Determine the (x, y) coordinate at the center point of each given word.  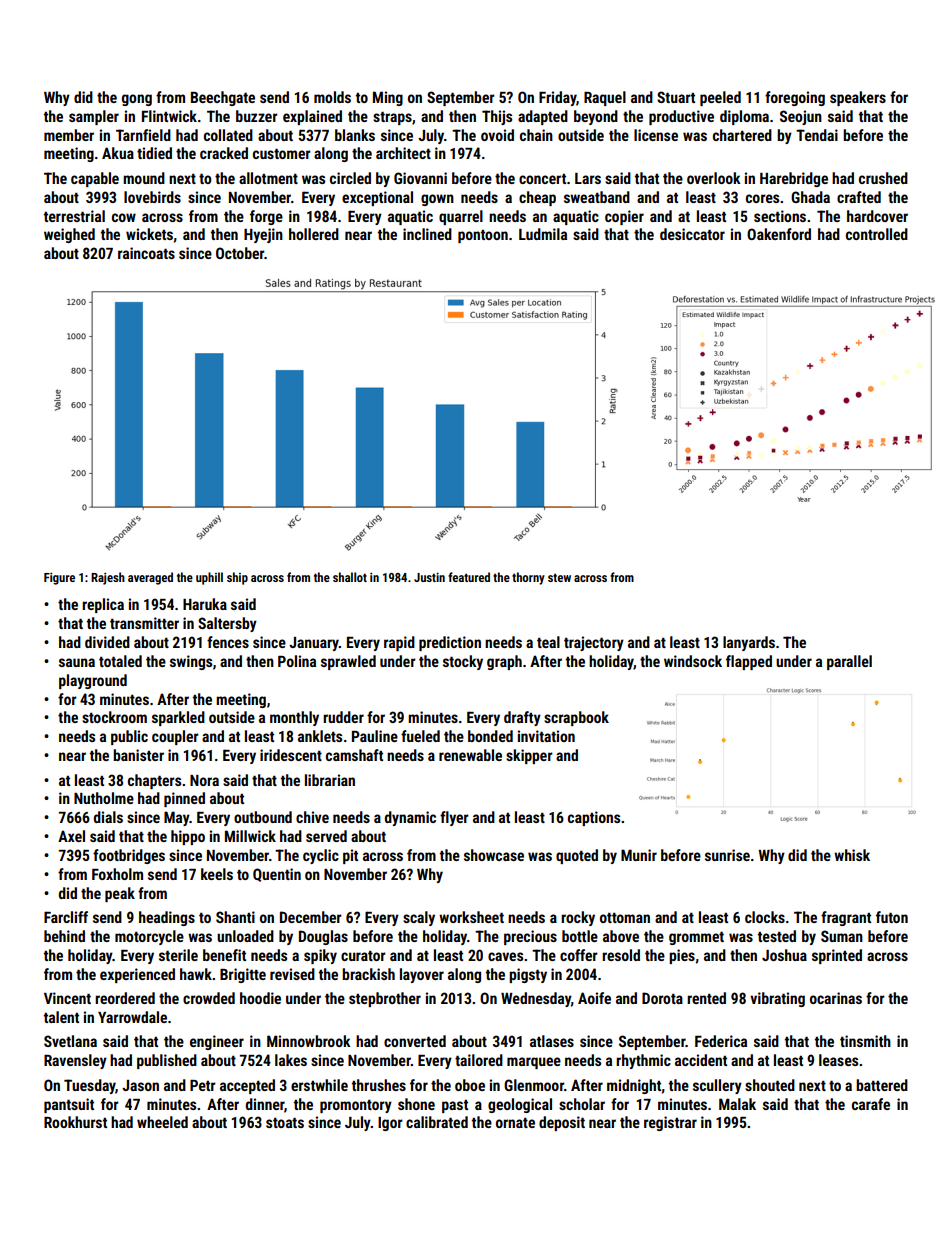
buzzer (257, 116)
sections (780, 216)
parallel (849, 662)
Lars (588, 178)
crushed (883, 178)
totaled (120, 661)
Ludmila (543, 234)
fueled (420, 736)
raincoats (146, 253)
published (167, 1061)
